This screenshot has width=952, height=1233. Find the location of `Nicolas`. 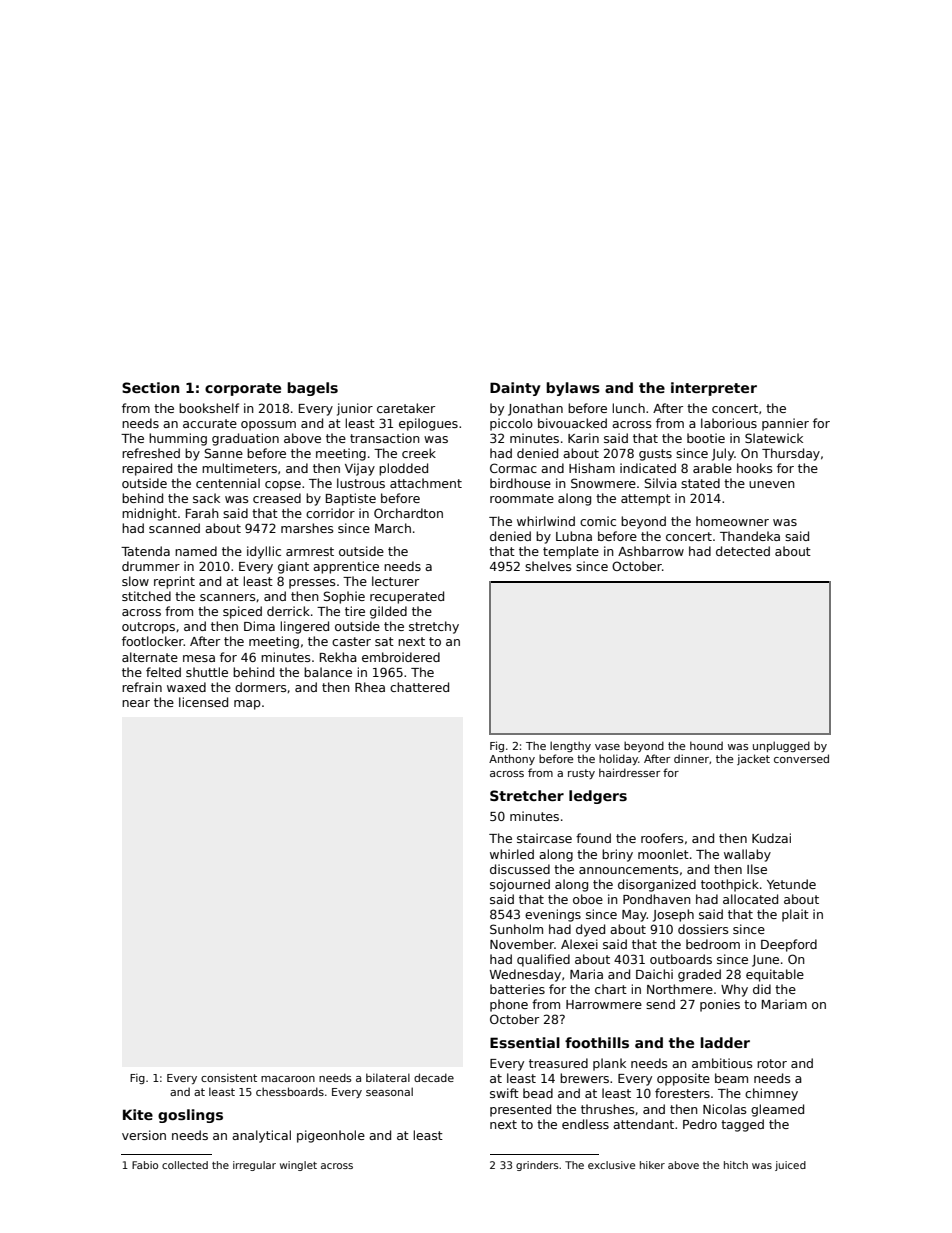

Nicolas is located at coordinates (725, 1109).
